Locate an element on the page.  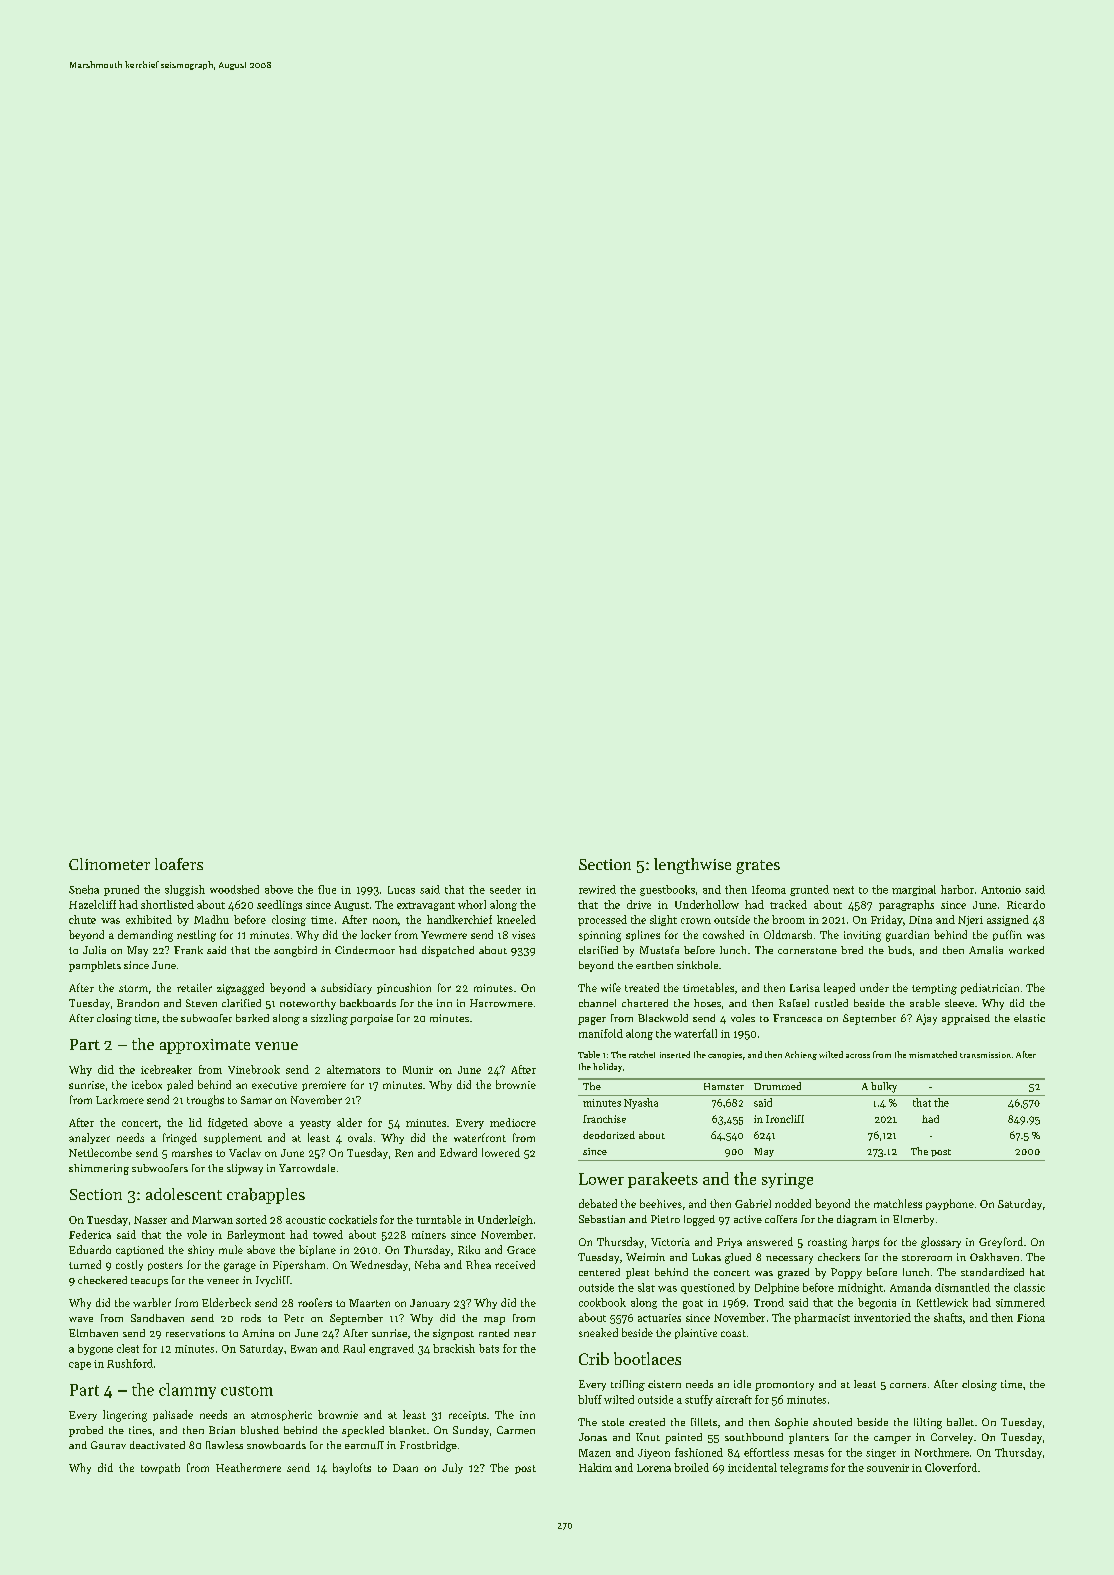
shimmering is located at coordinates (99, 1169).
